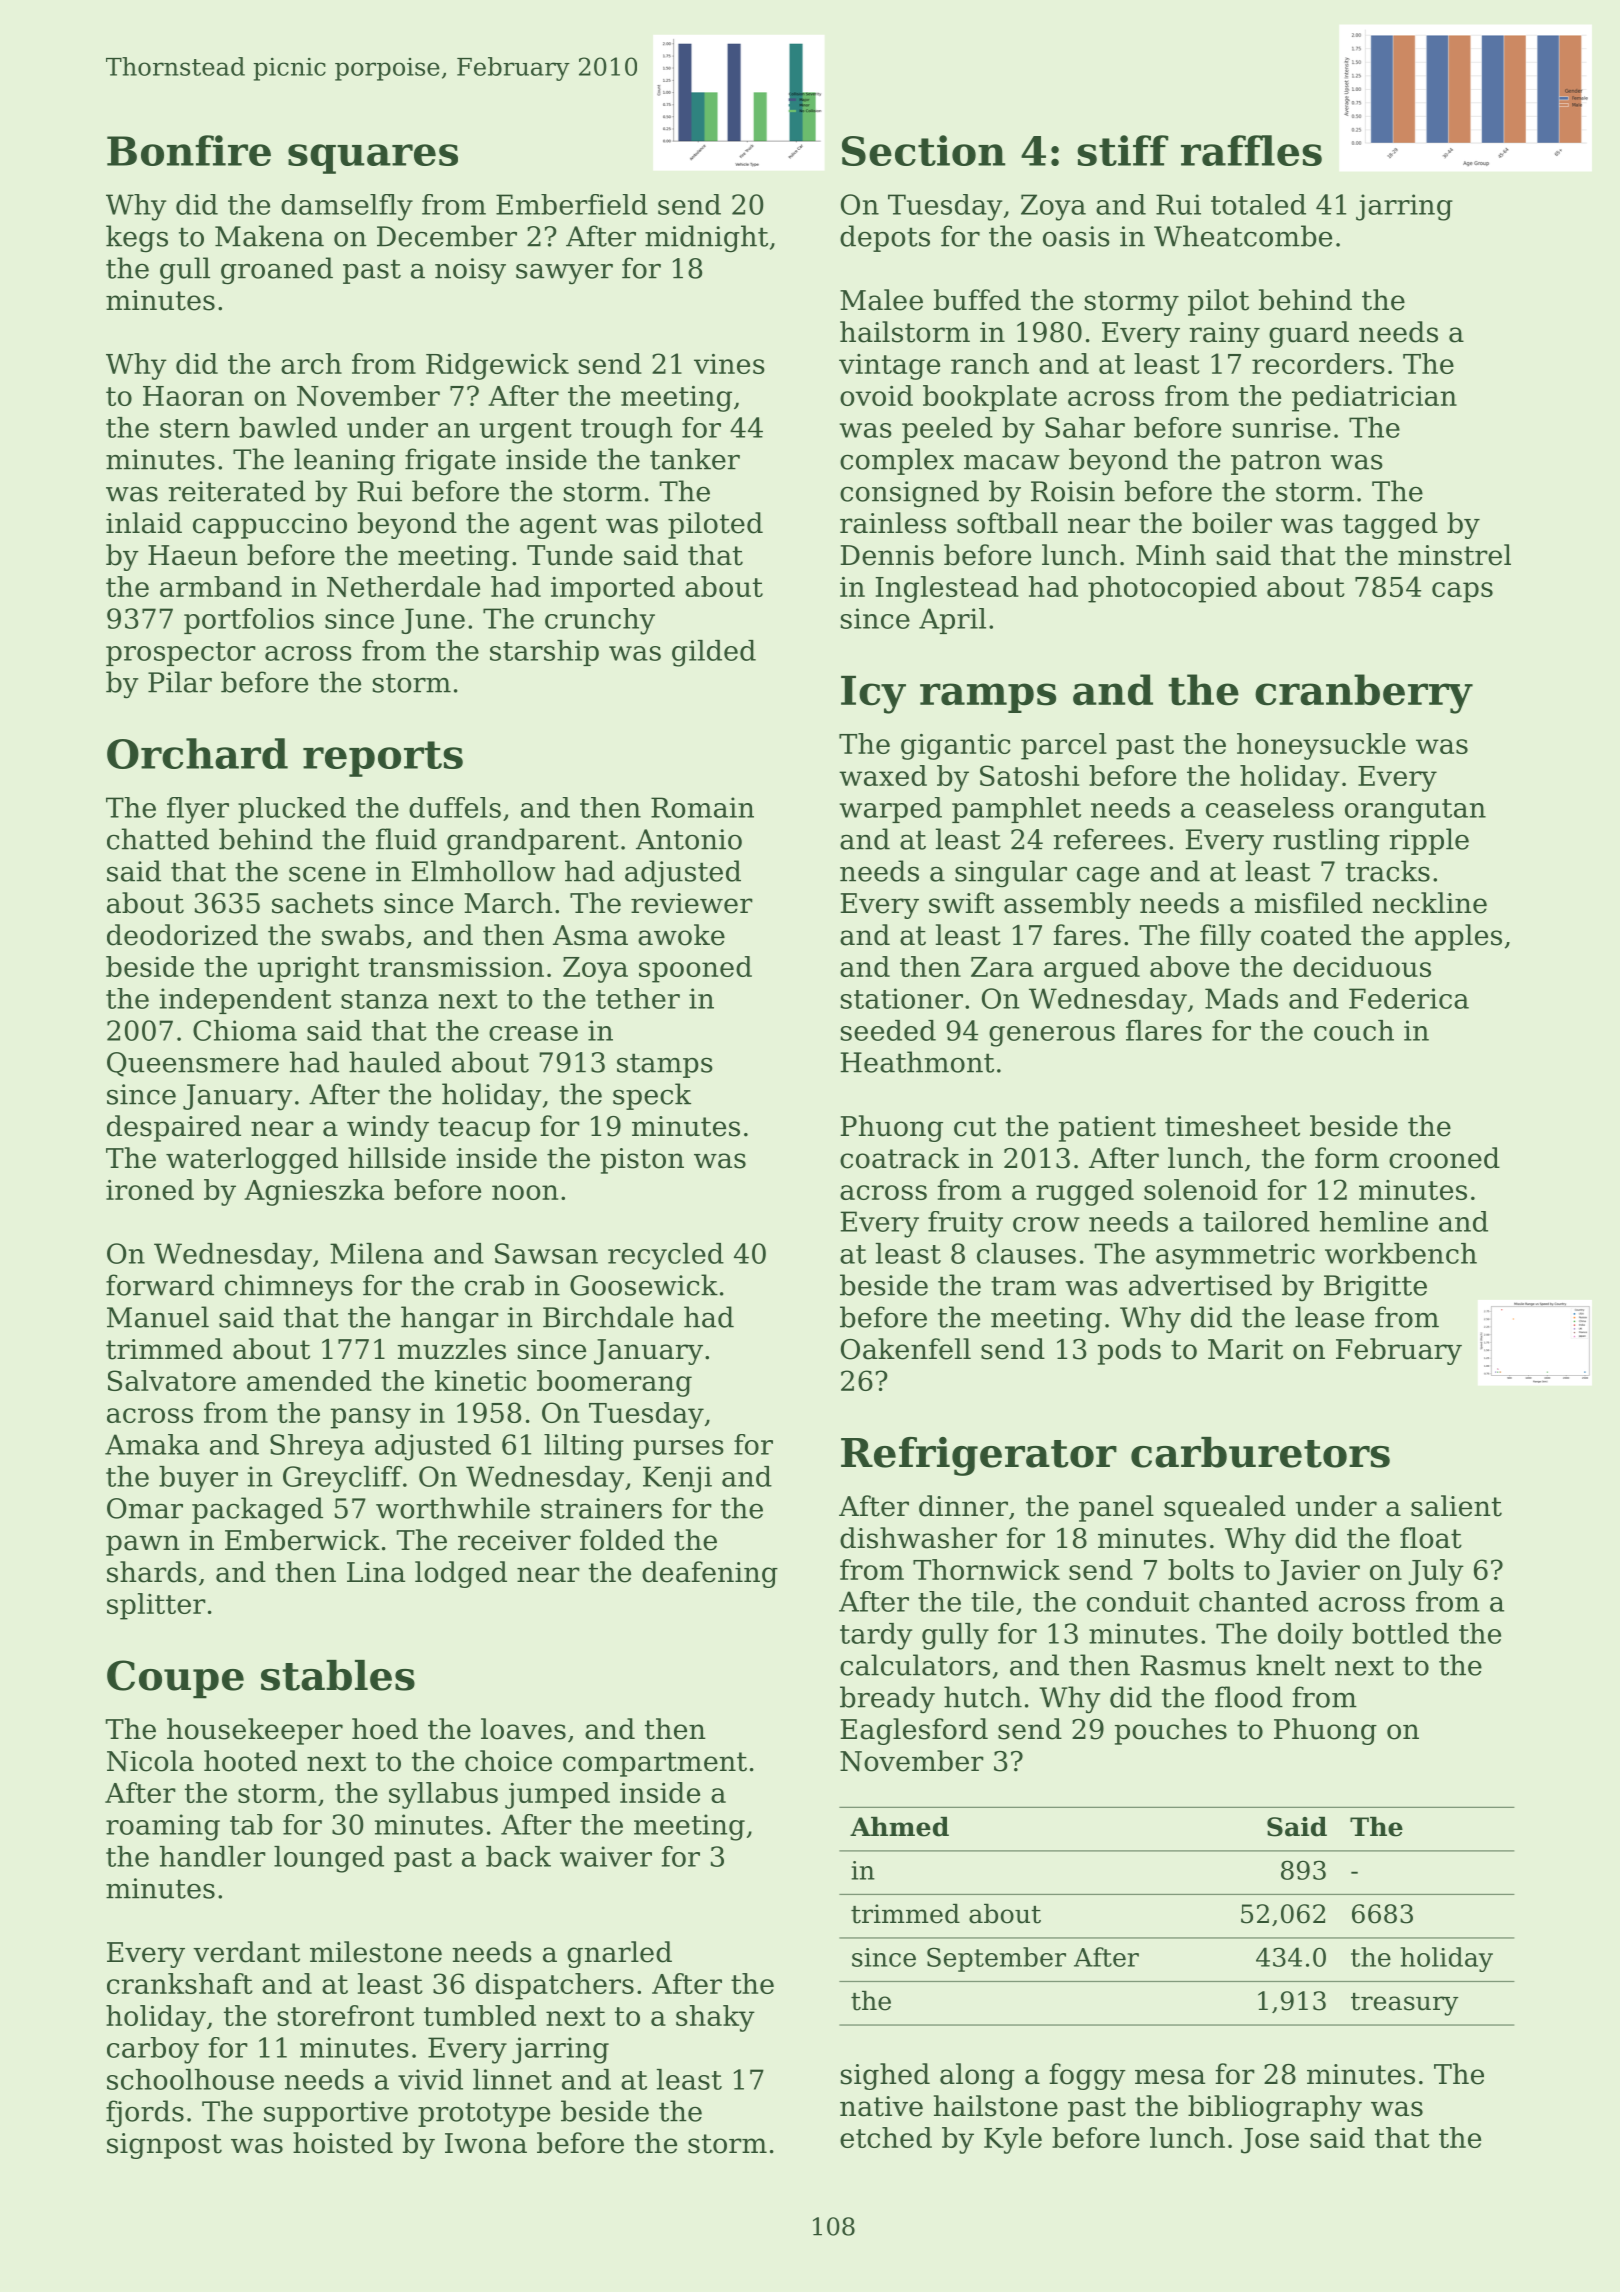 This page has width=1620, height=2292. What do you see at coordinates (706, 239) in the page?
I see `midnight` at bounding box center [706, 239].
